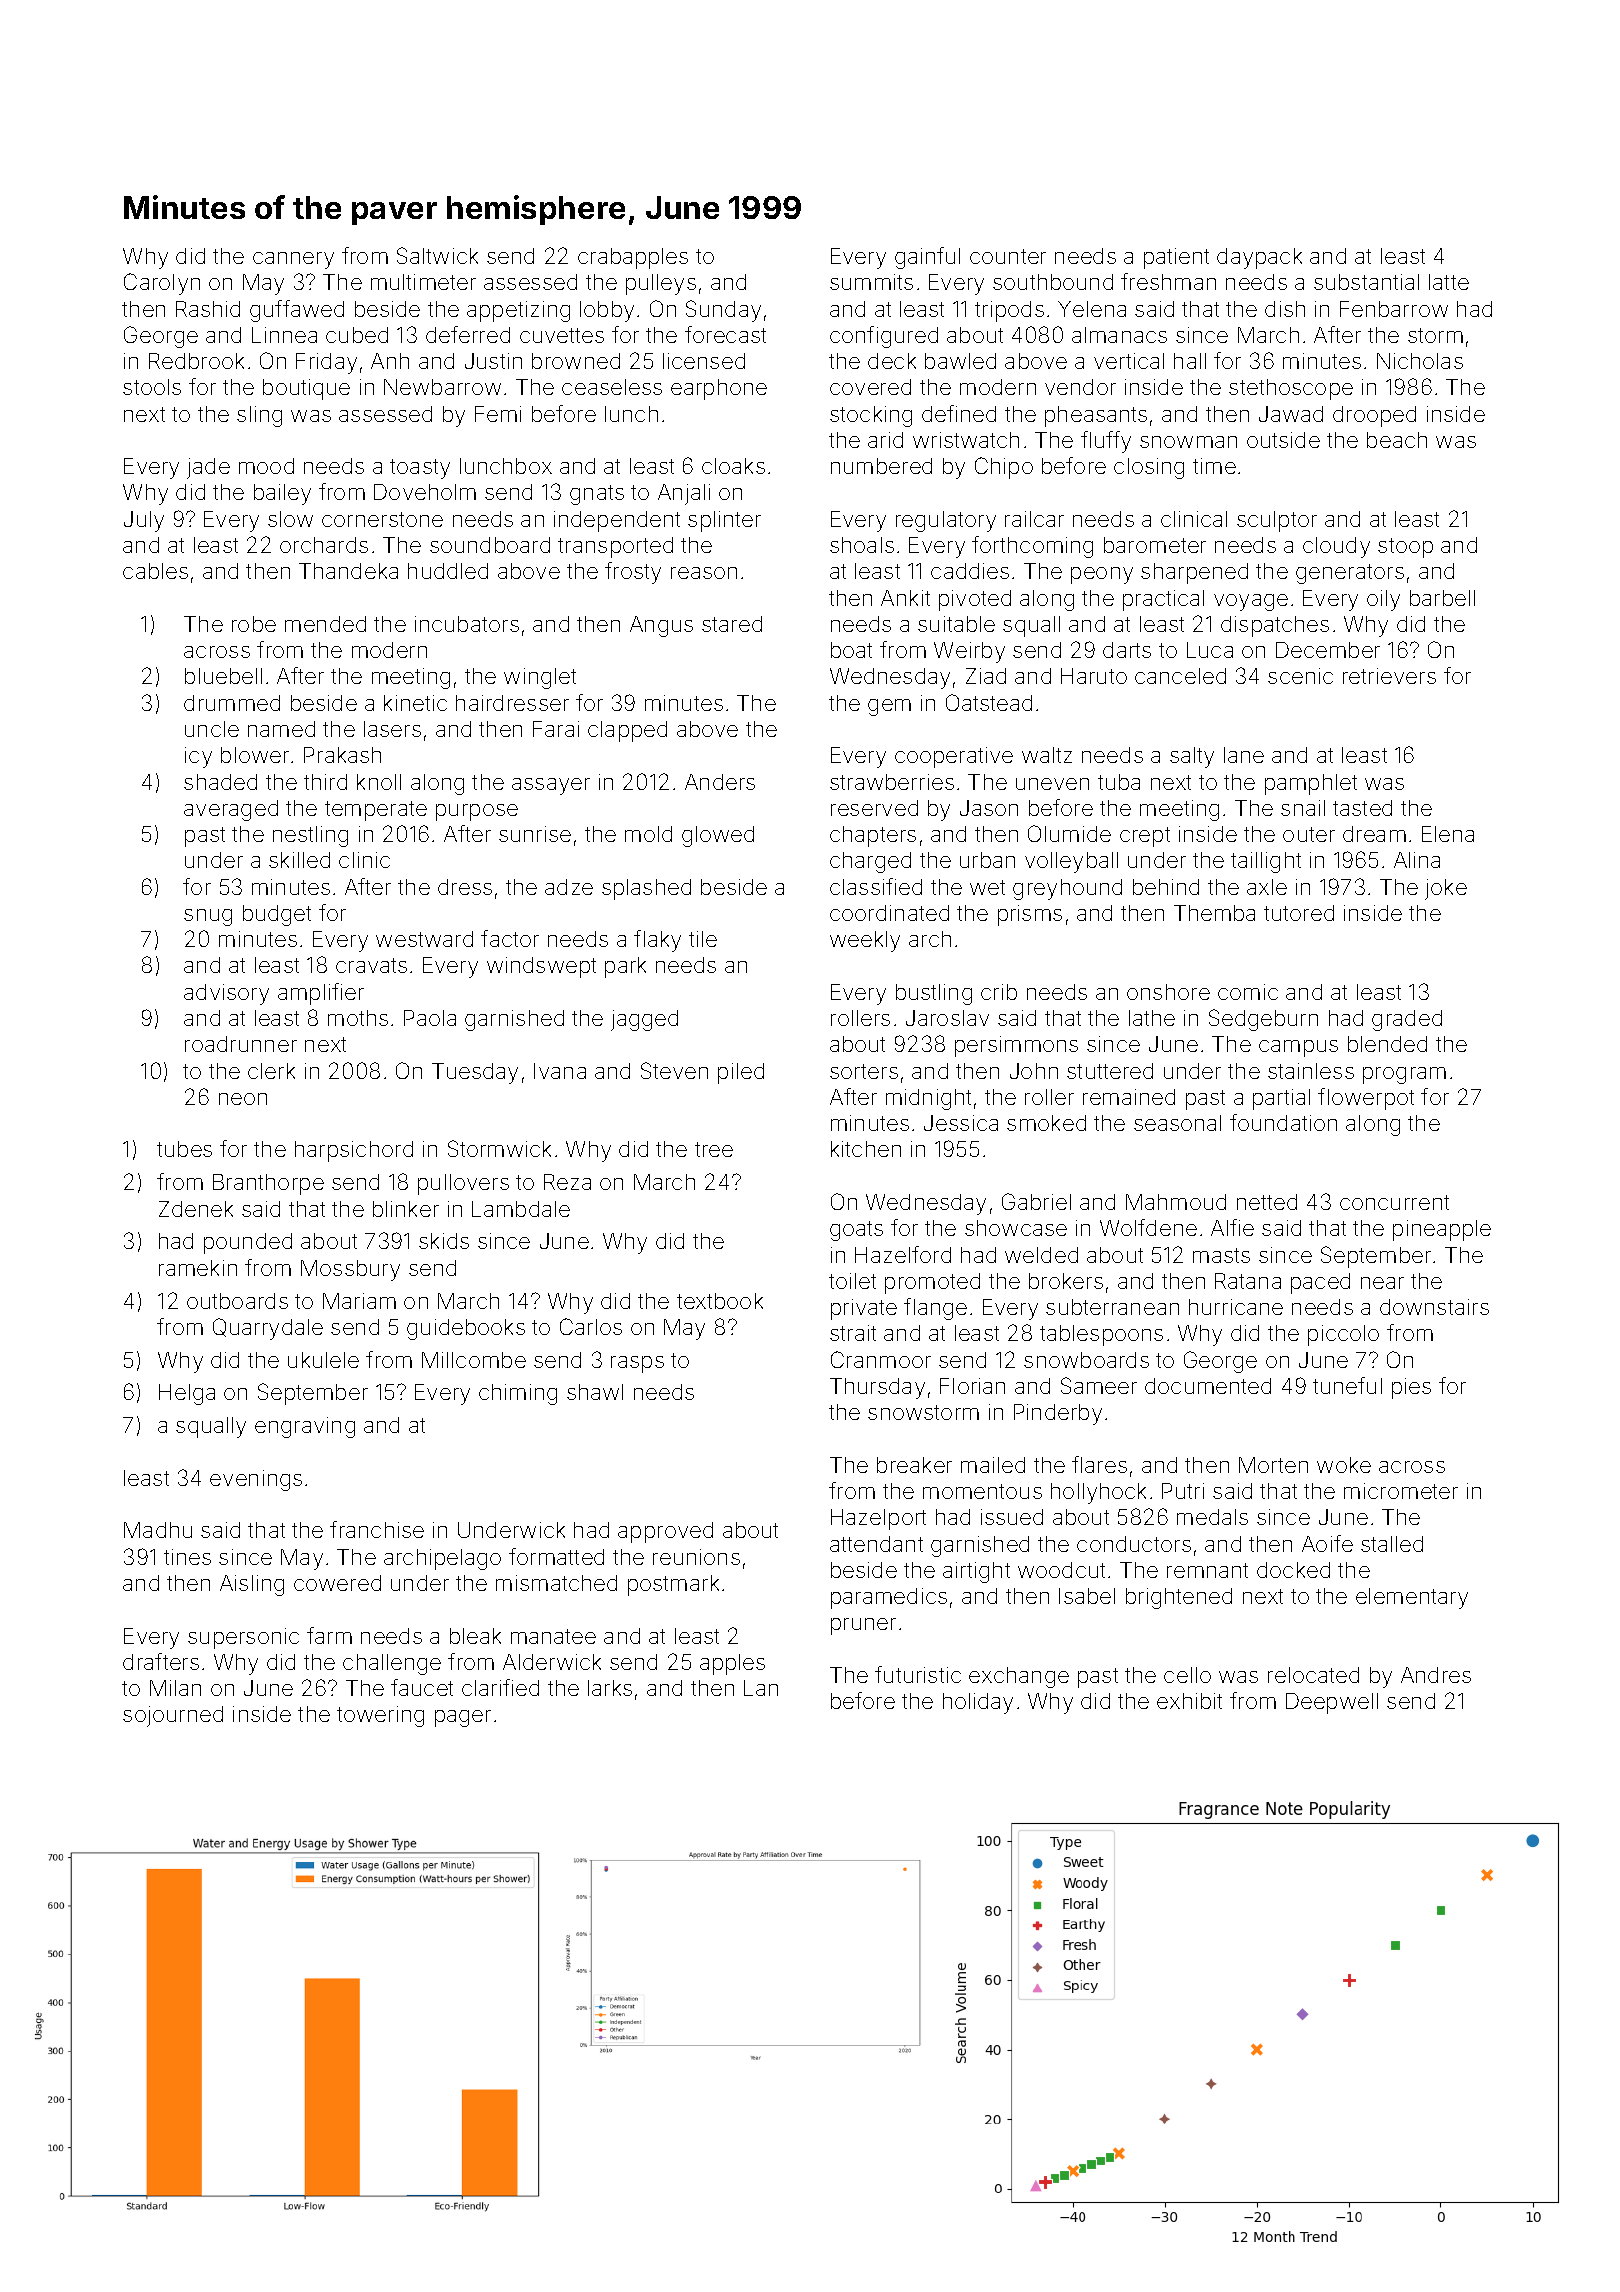 This screenshot has height=2292, width=1620. Describe the element at coordinates (932, 1283) in the screenshot. I see `promoted` at that location.
